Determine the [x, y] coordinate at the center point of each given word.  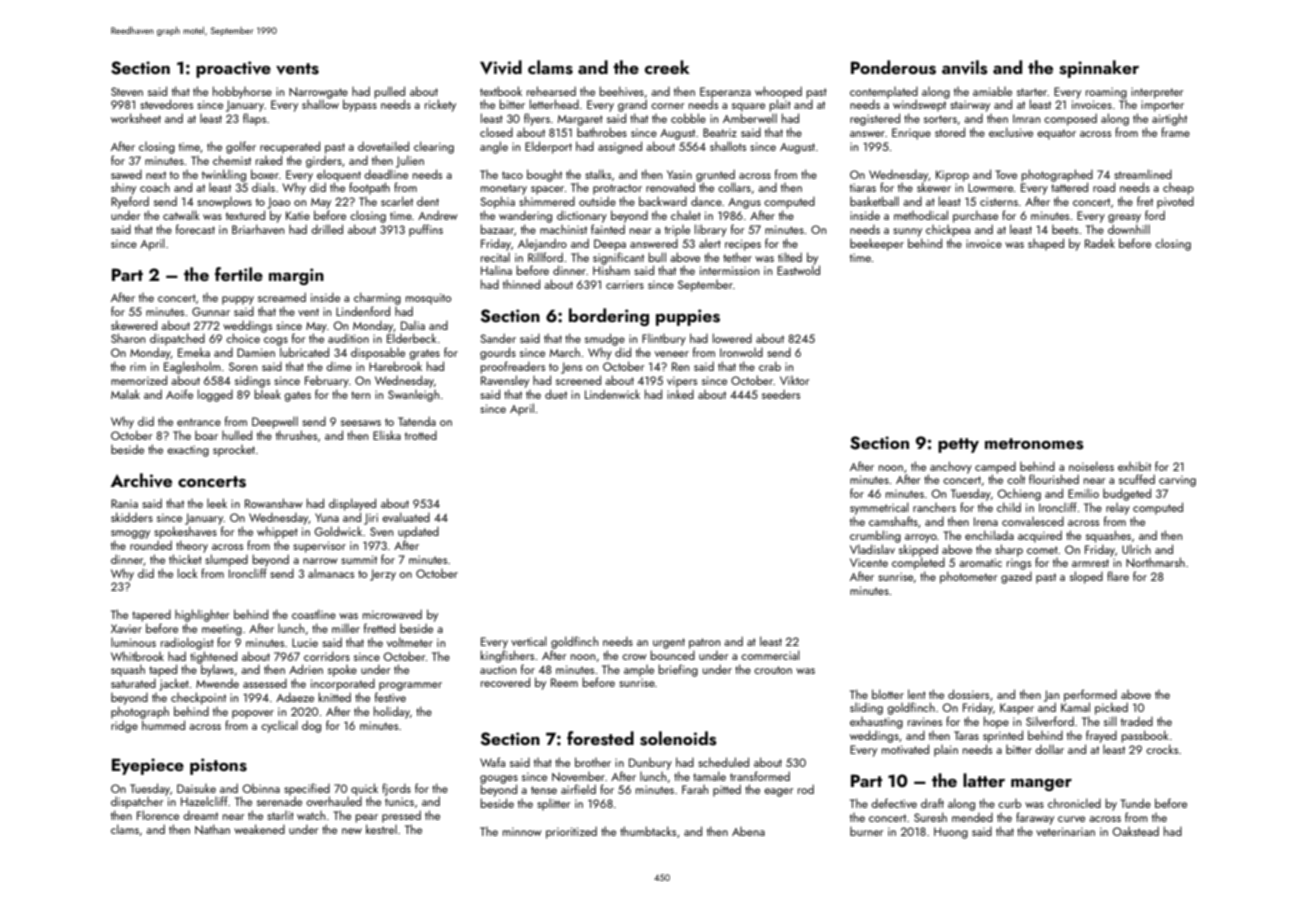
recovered [505, 682]
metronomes [1034, 444]
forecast [195, 229]
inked [680, 394]
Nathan [212, 829]
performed [1090, 695]
